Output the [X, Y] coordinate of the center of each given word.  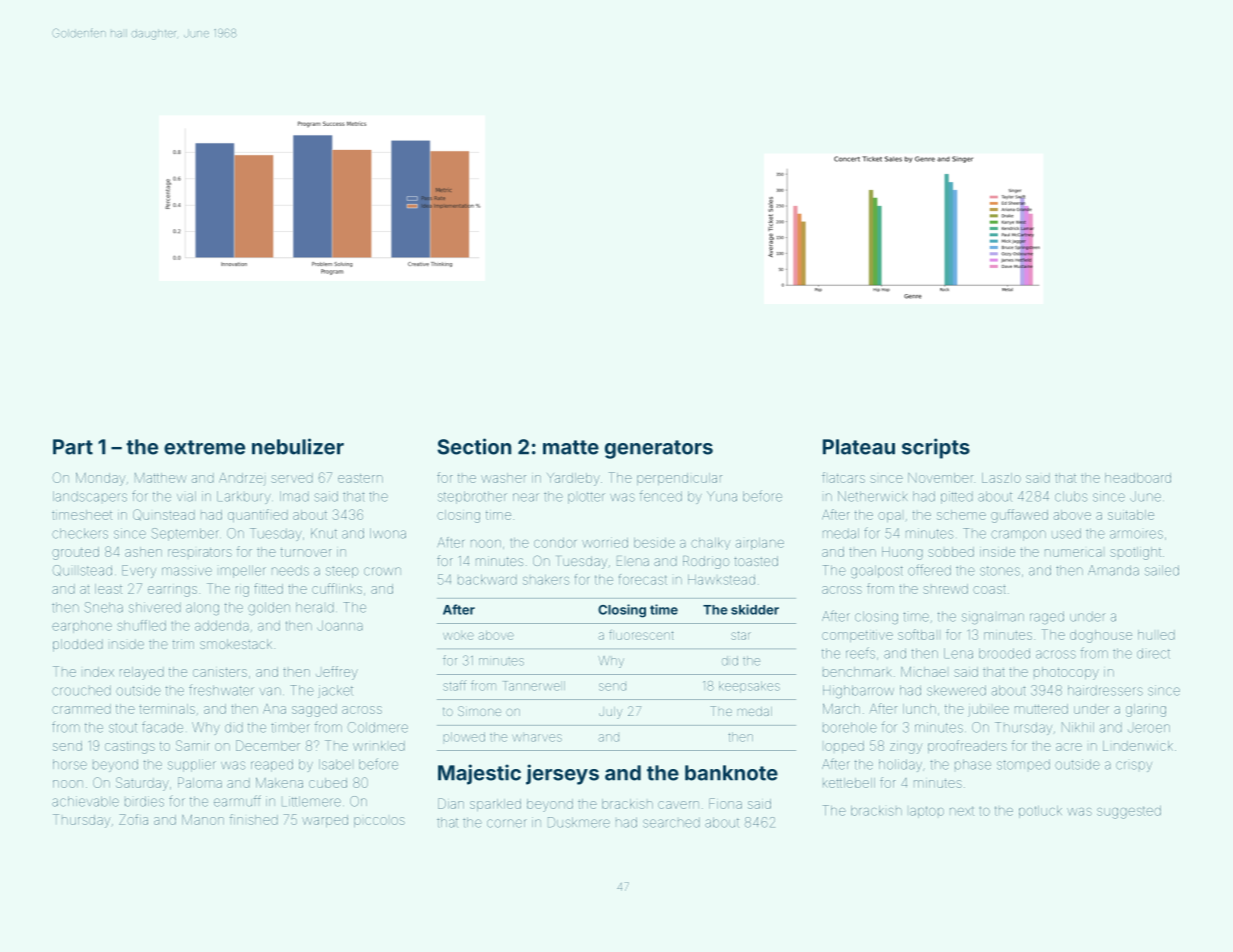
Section [474, 446]
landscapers [90, 496]
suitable [1131, 515]
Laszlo [1001, 478]
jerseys [562, 774]
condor [555, 543]
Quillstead [82, 570]
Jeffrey [337, 673]
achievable [85, 801]
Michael [923, 672]
